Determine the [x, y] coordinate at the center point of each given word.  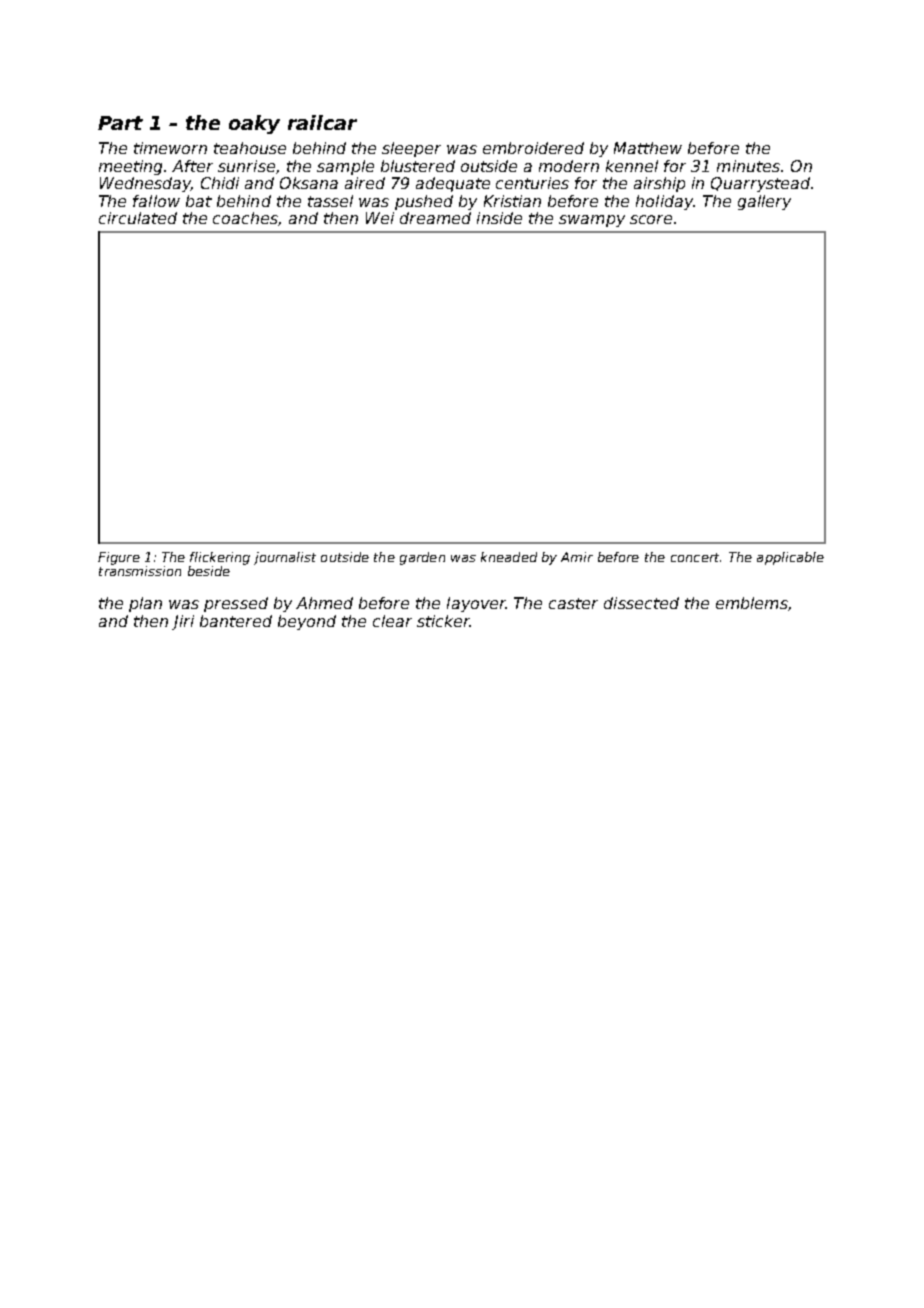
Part [120, 123]
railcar [322, 122]
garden [422, 558]
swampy [592, 221]
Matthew [648, 148]
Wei [380, 218]
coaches [245, 218]
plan [145, 604]
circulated [138, 218]
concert [695, 557]
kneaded [509, 557]
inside [499, 218]
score [651, 219]
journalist [285, 558]
